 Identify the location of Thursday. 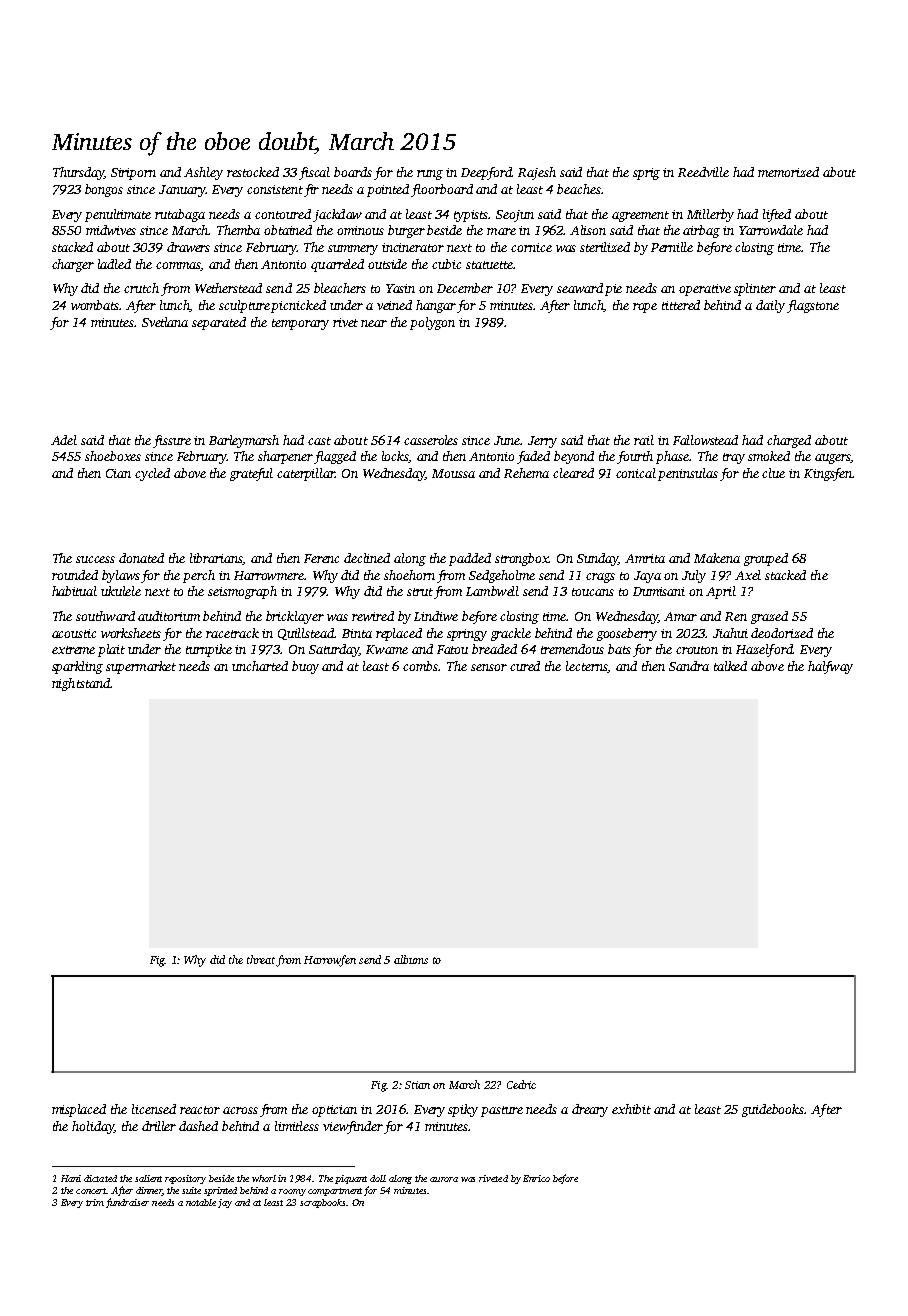
(78, 173).
